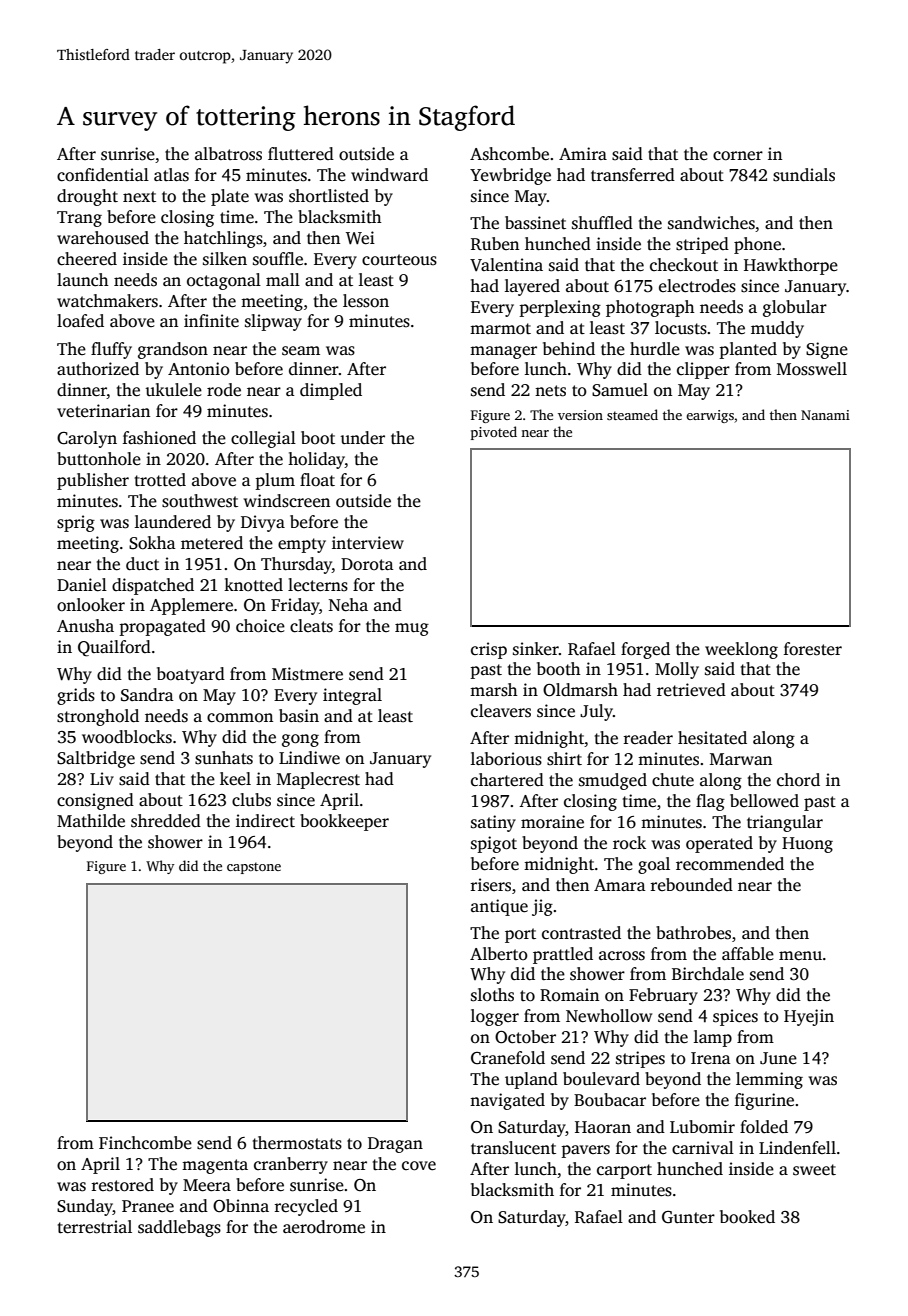  What do you see at coordinates (710, 416) in the screenshot?
I see `earwigs` at bounding box center [710, 416].
